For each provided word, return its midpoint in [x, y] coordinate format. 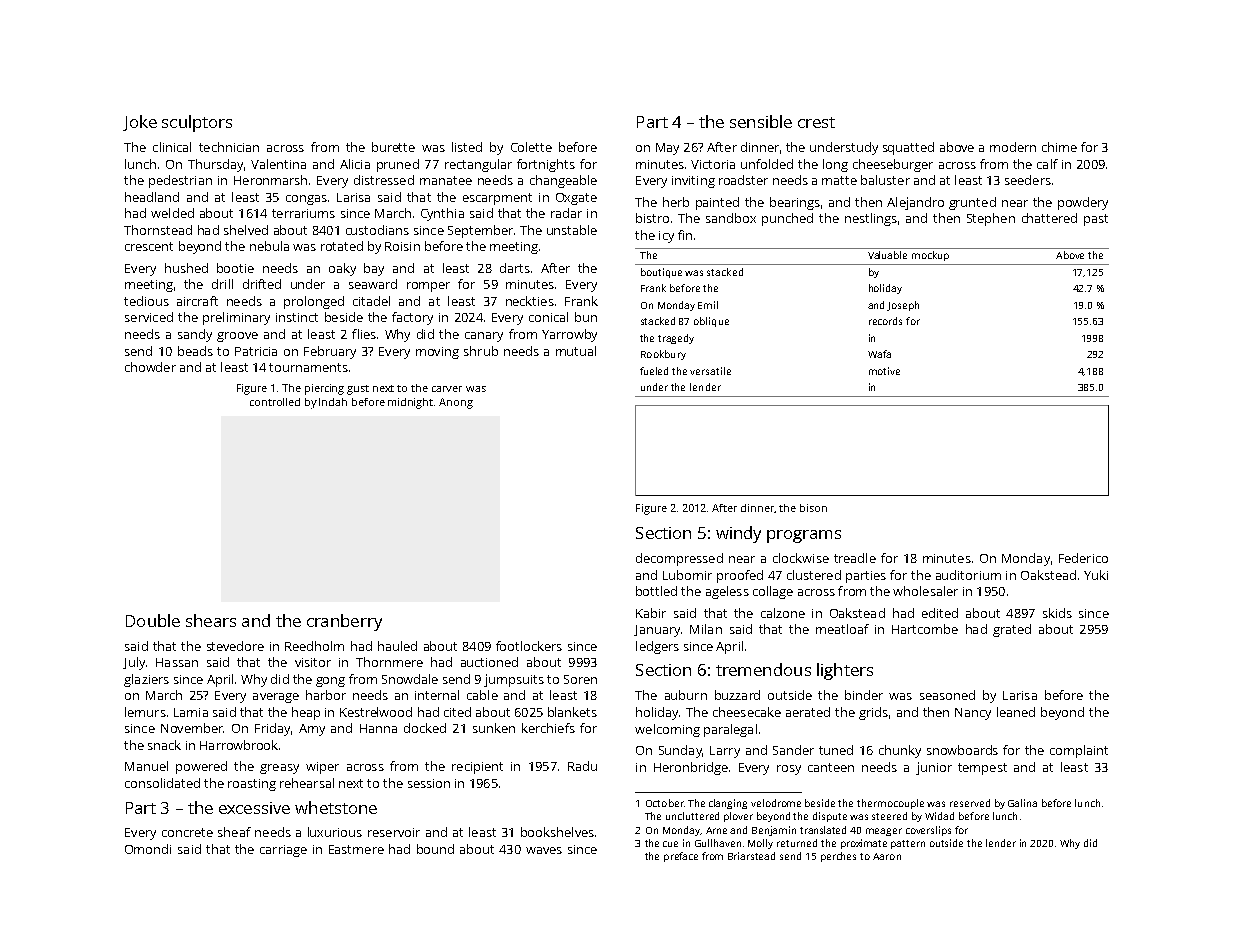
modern [1013, 147]
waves [544, 850]
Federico [1083, 558]
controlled [275, 402]
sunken [494, 728]
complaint [1079, 751]
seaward [373, 284]
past [1096, 220]
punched [787, 219]
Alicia [355, 164]
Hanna [378, 728]
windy [738, 534]
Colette [531, 147]
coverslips [928, 831]
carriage [283, 851]
